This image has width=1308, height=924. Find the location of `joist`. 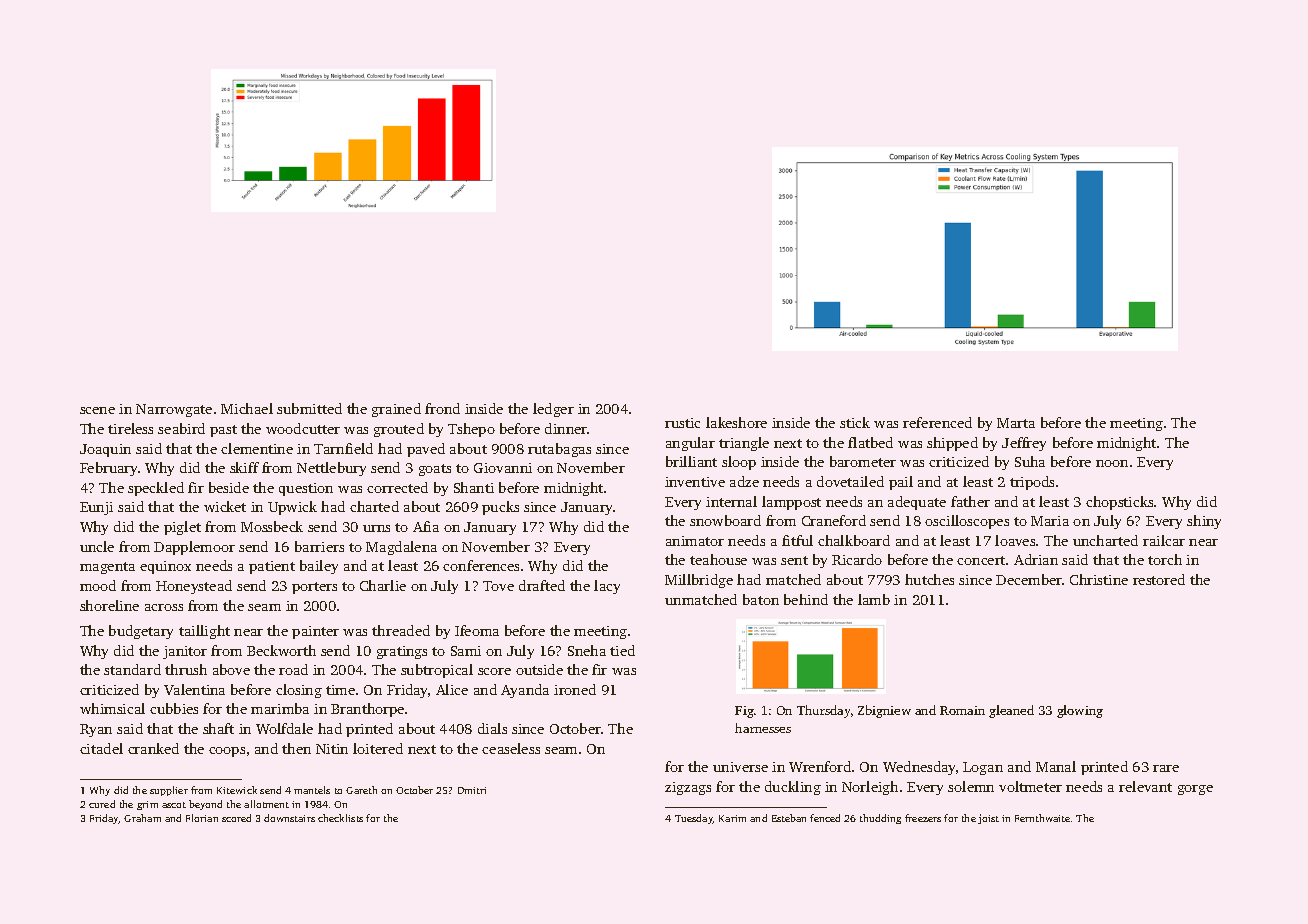

joist is located at coordinates (988, 819).
